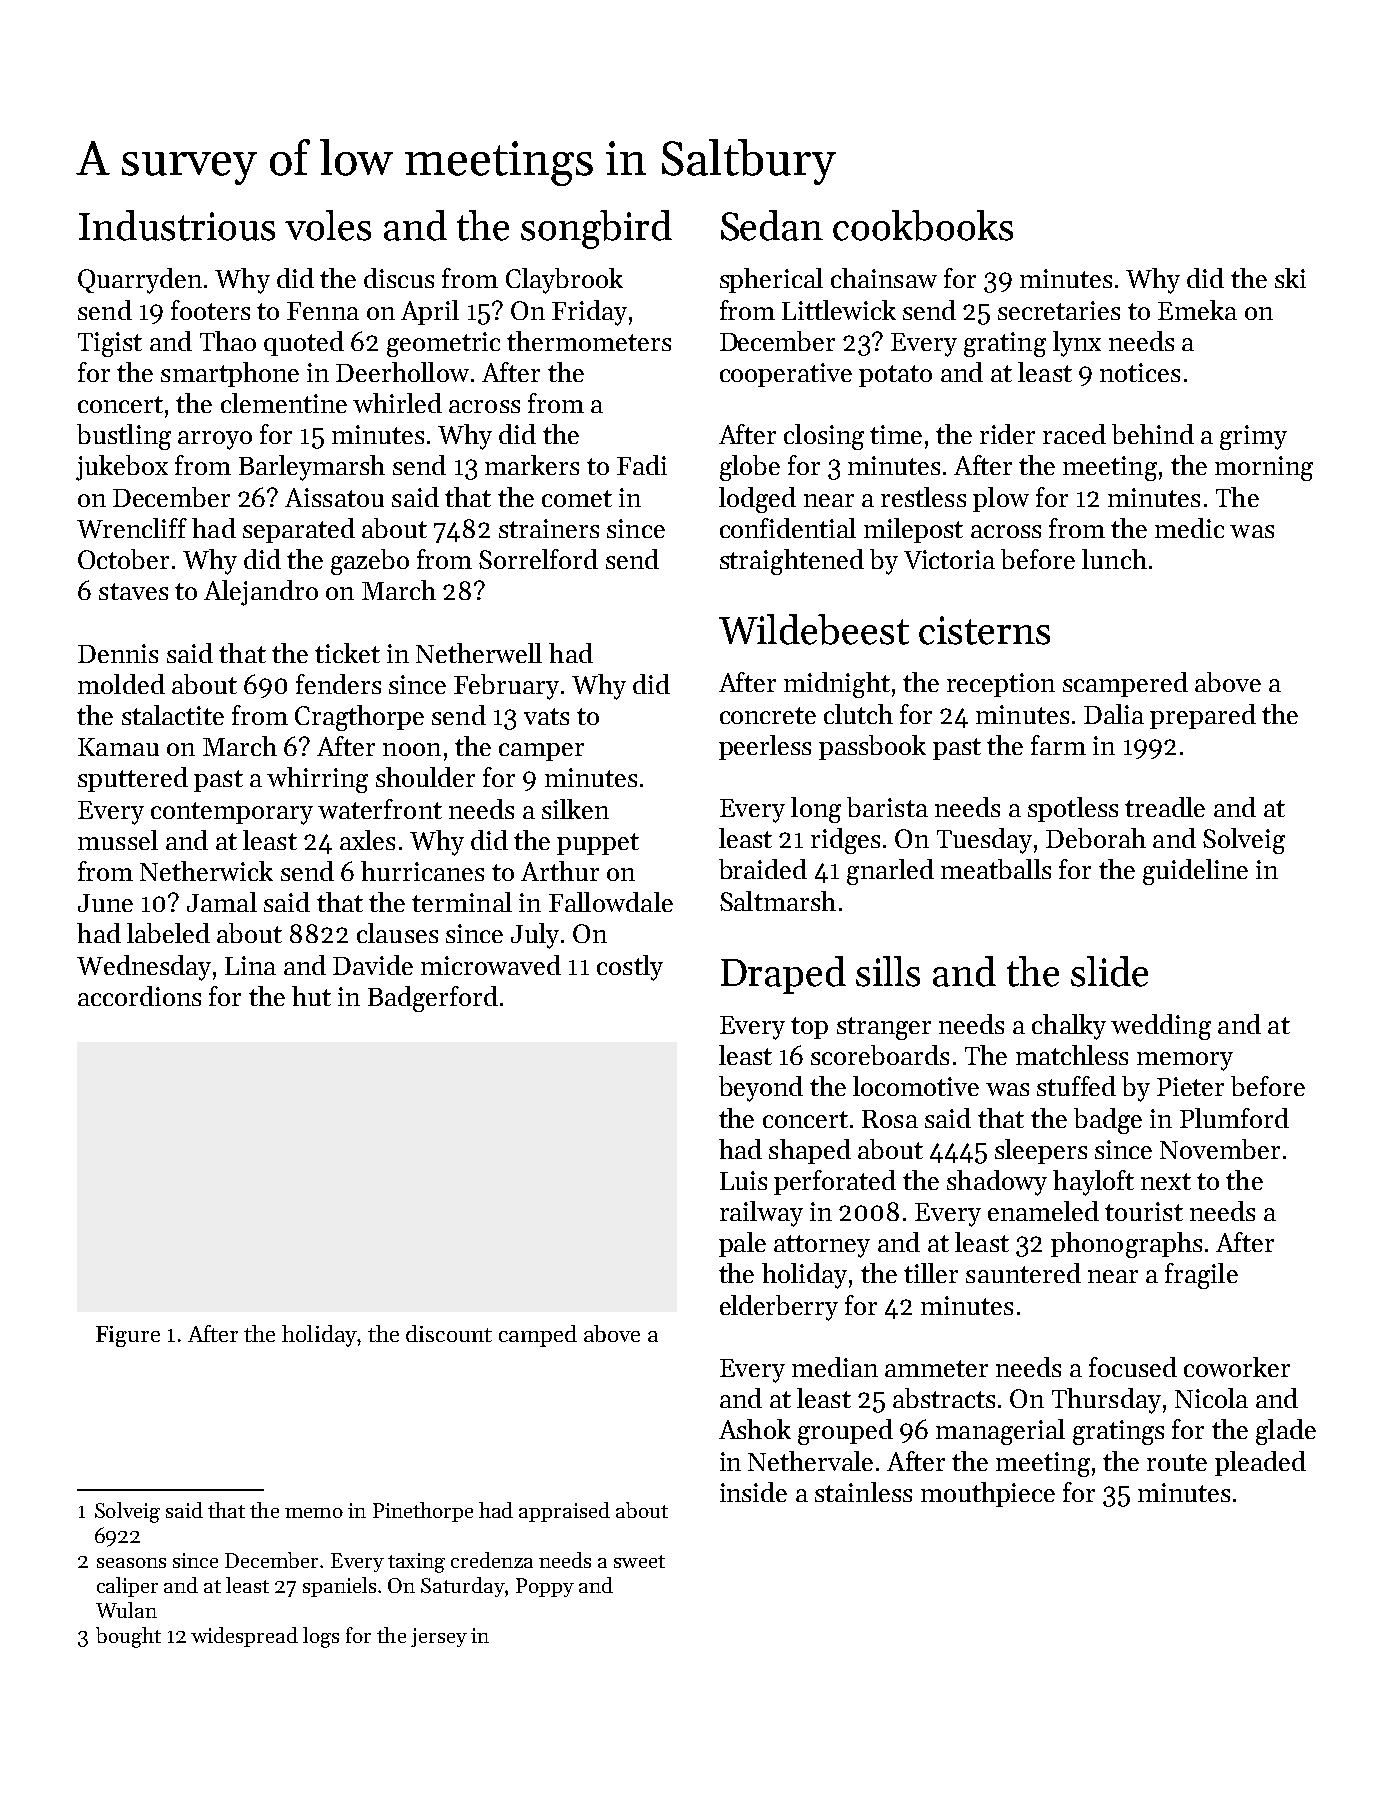 This screenshot has height=1805, width=1395. I want to click on cooperative, so click(786, 375).
